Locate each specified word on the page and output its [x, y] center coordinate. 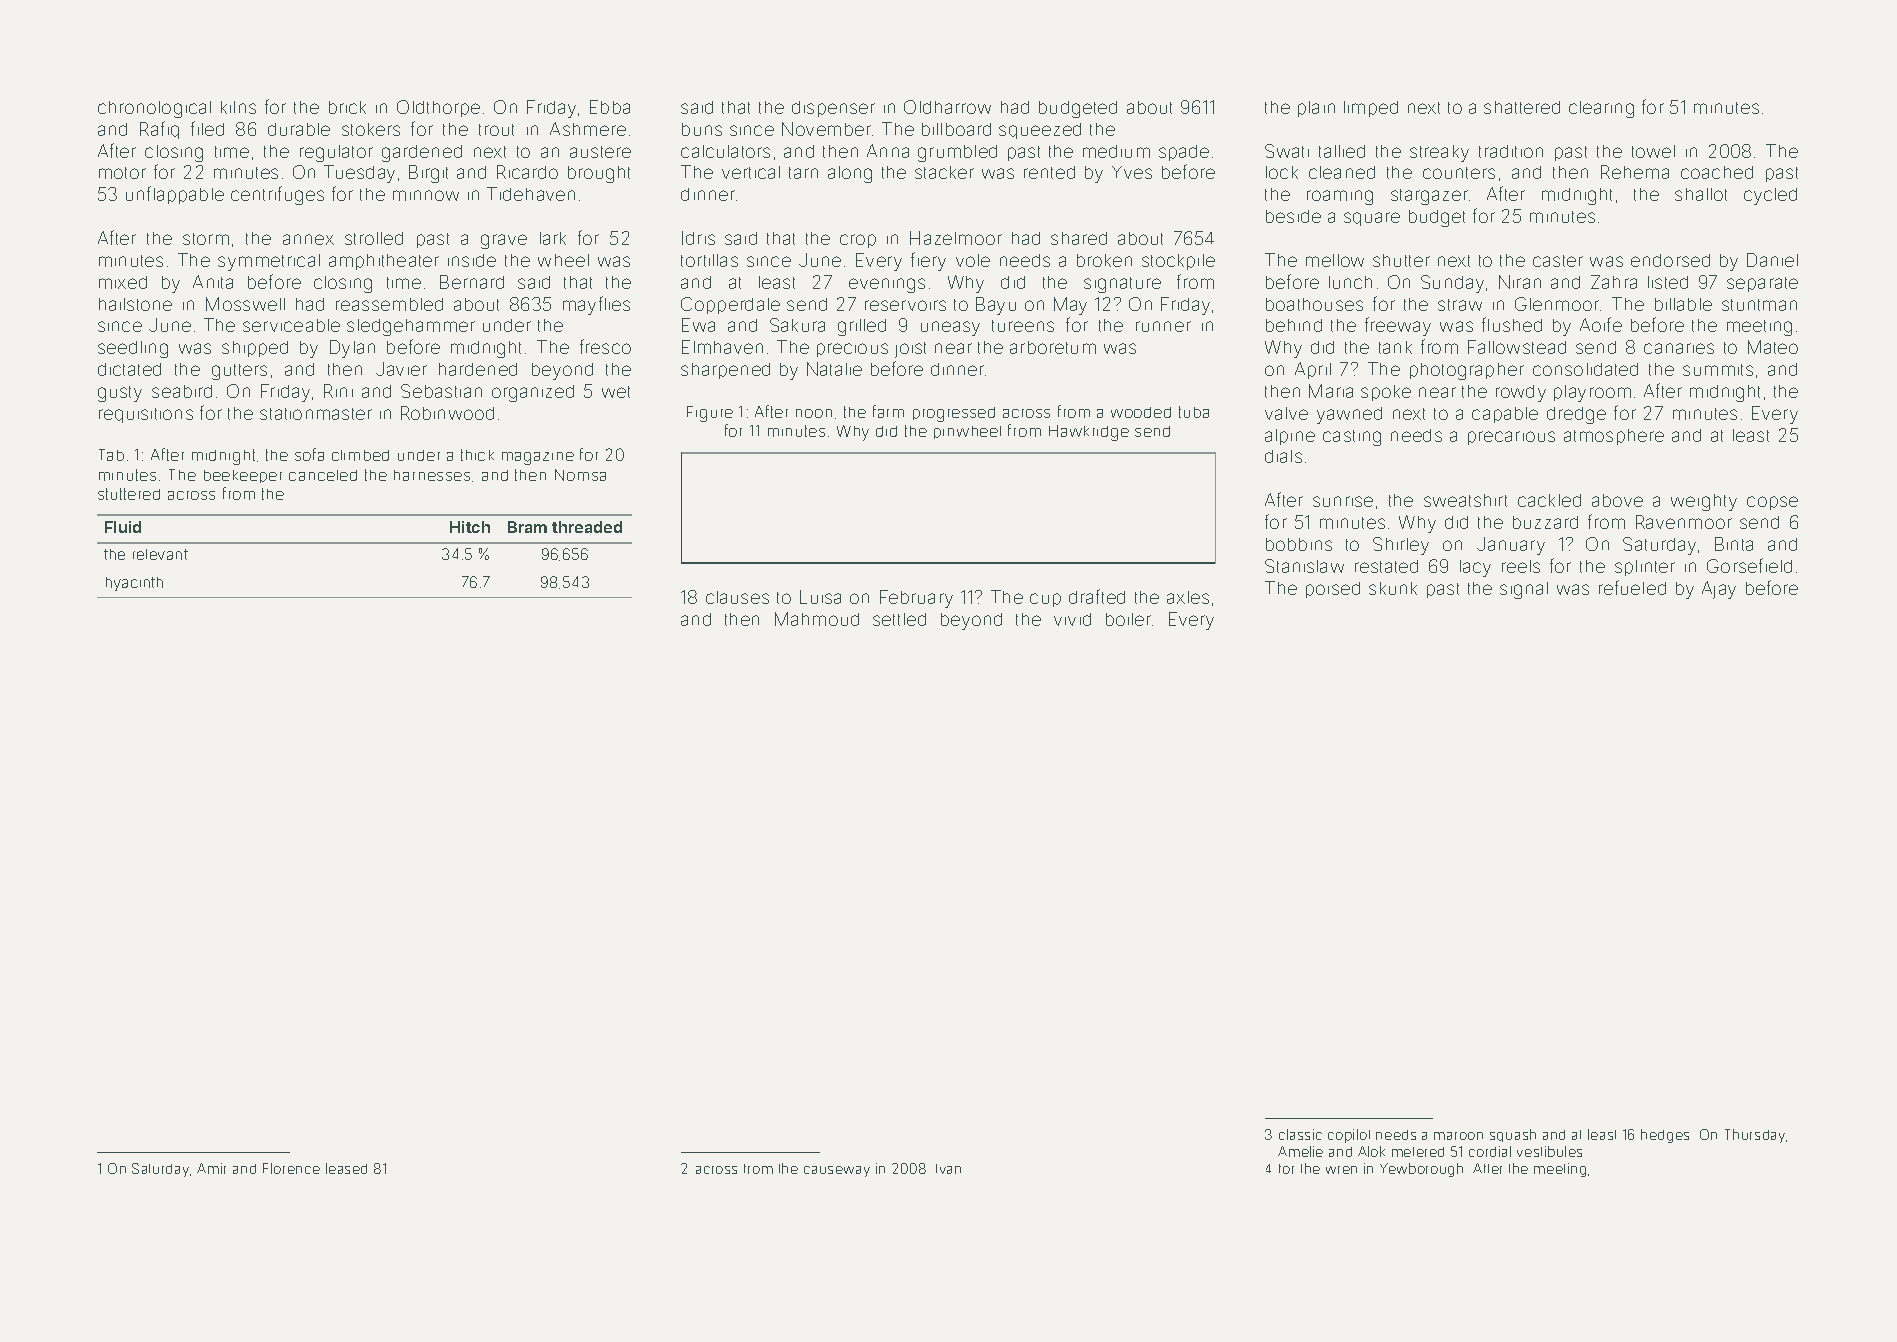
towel [1653, 151]
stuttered [129, 494]
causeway [837, 1171]
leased [346, 1168]
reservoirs [905, 305]
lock [1282, 172]
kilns [238, 107]
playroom [1592, 393]
